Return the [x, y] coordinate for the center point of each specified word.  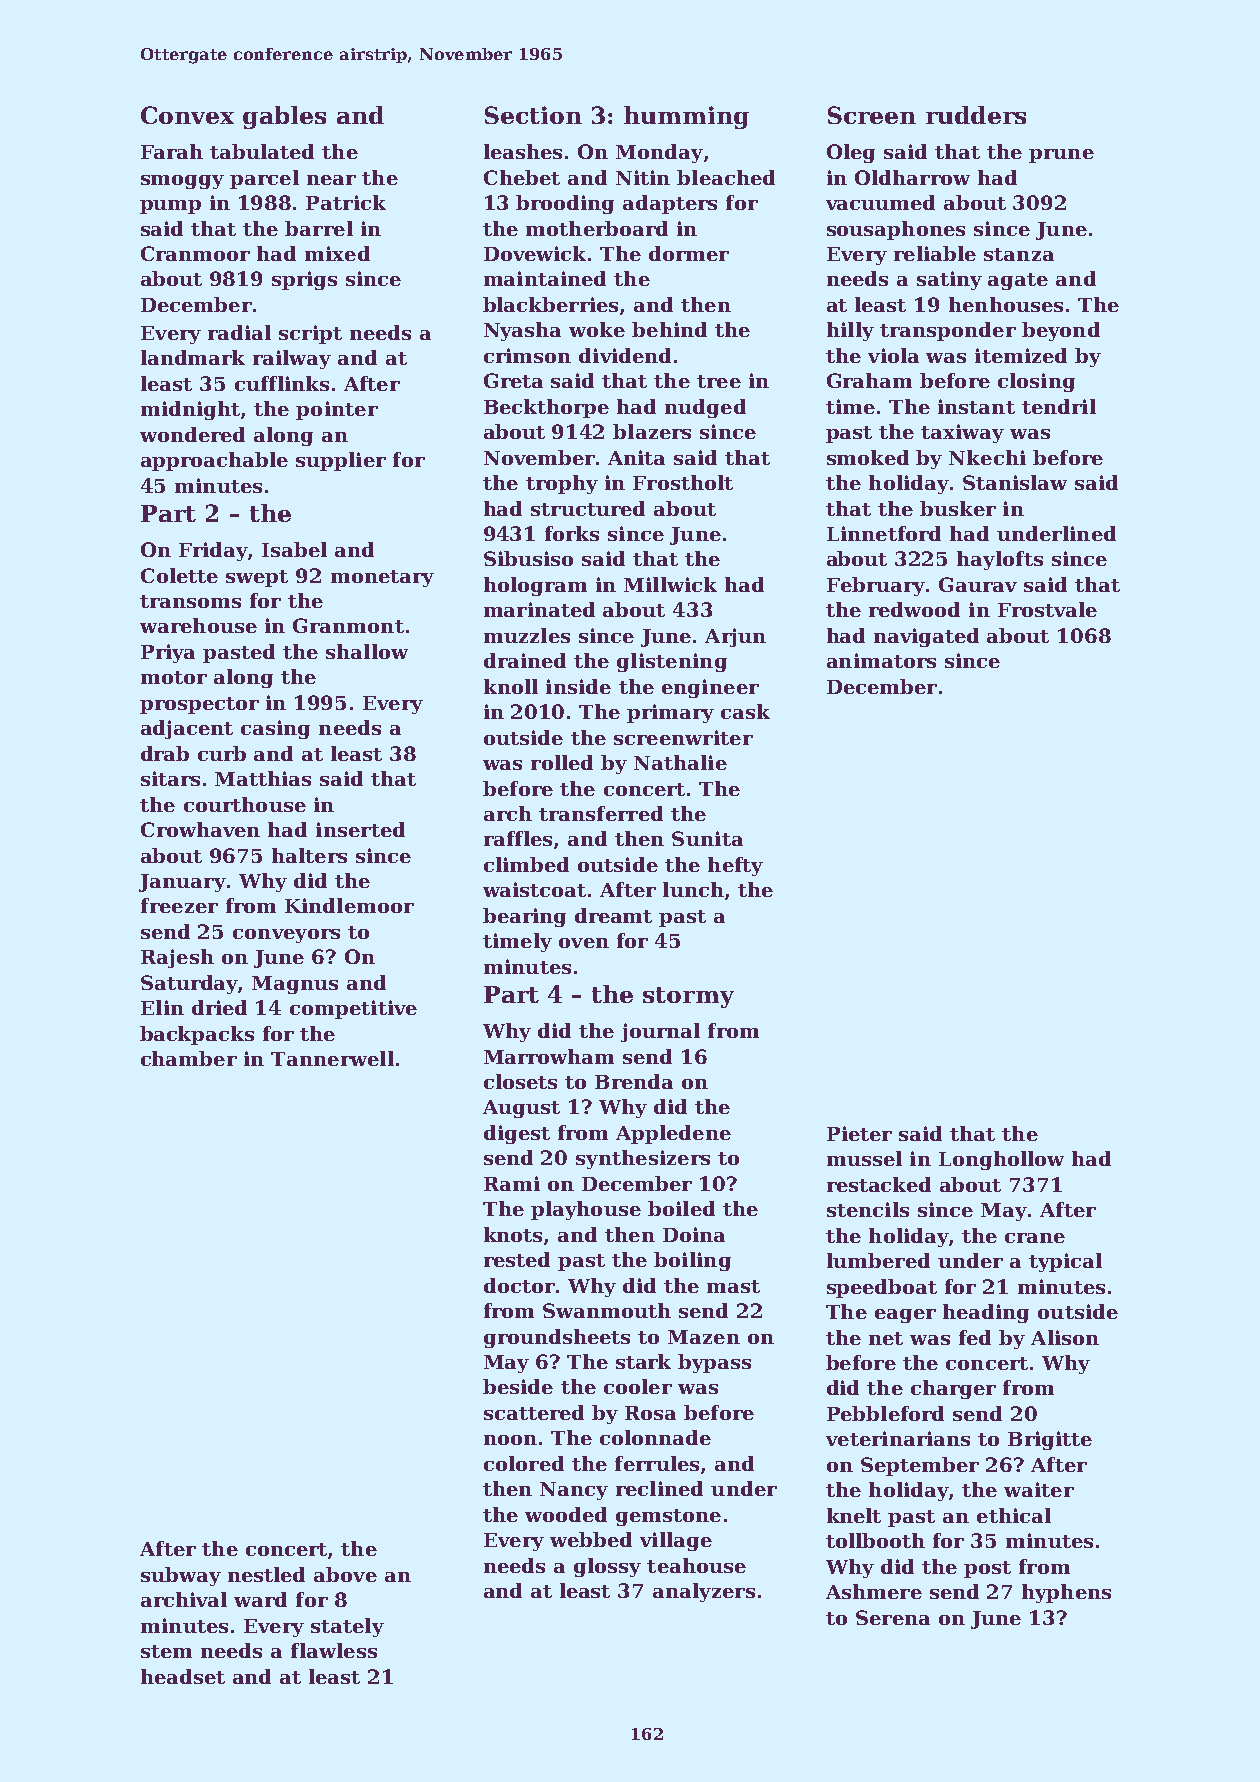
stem [166, 1651]
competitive [353, 1009]
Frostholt [683, 482]
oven [584, 943]
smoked [868, 457]
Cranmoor [195, 253]
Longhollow [1001, 1160]
